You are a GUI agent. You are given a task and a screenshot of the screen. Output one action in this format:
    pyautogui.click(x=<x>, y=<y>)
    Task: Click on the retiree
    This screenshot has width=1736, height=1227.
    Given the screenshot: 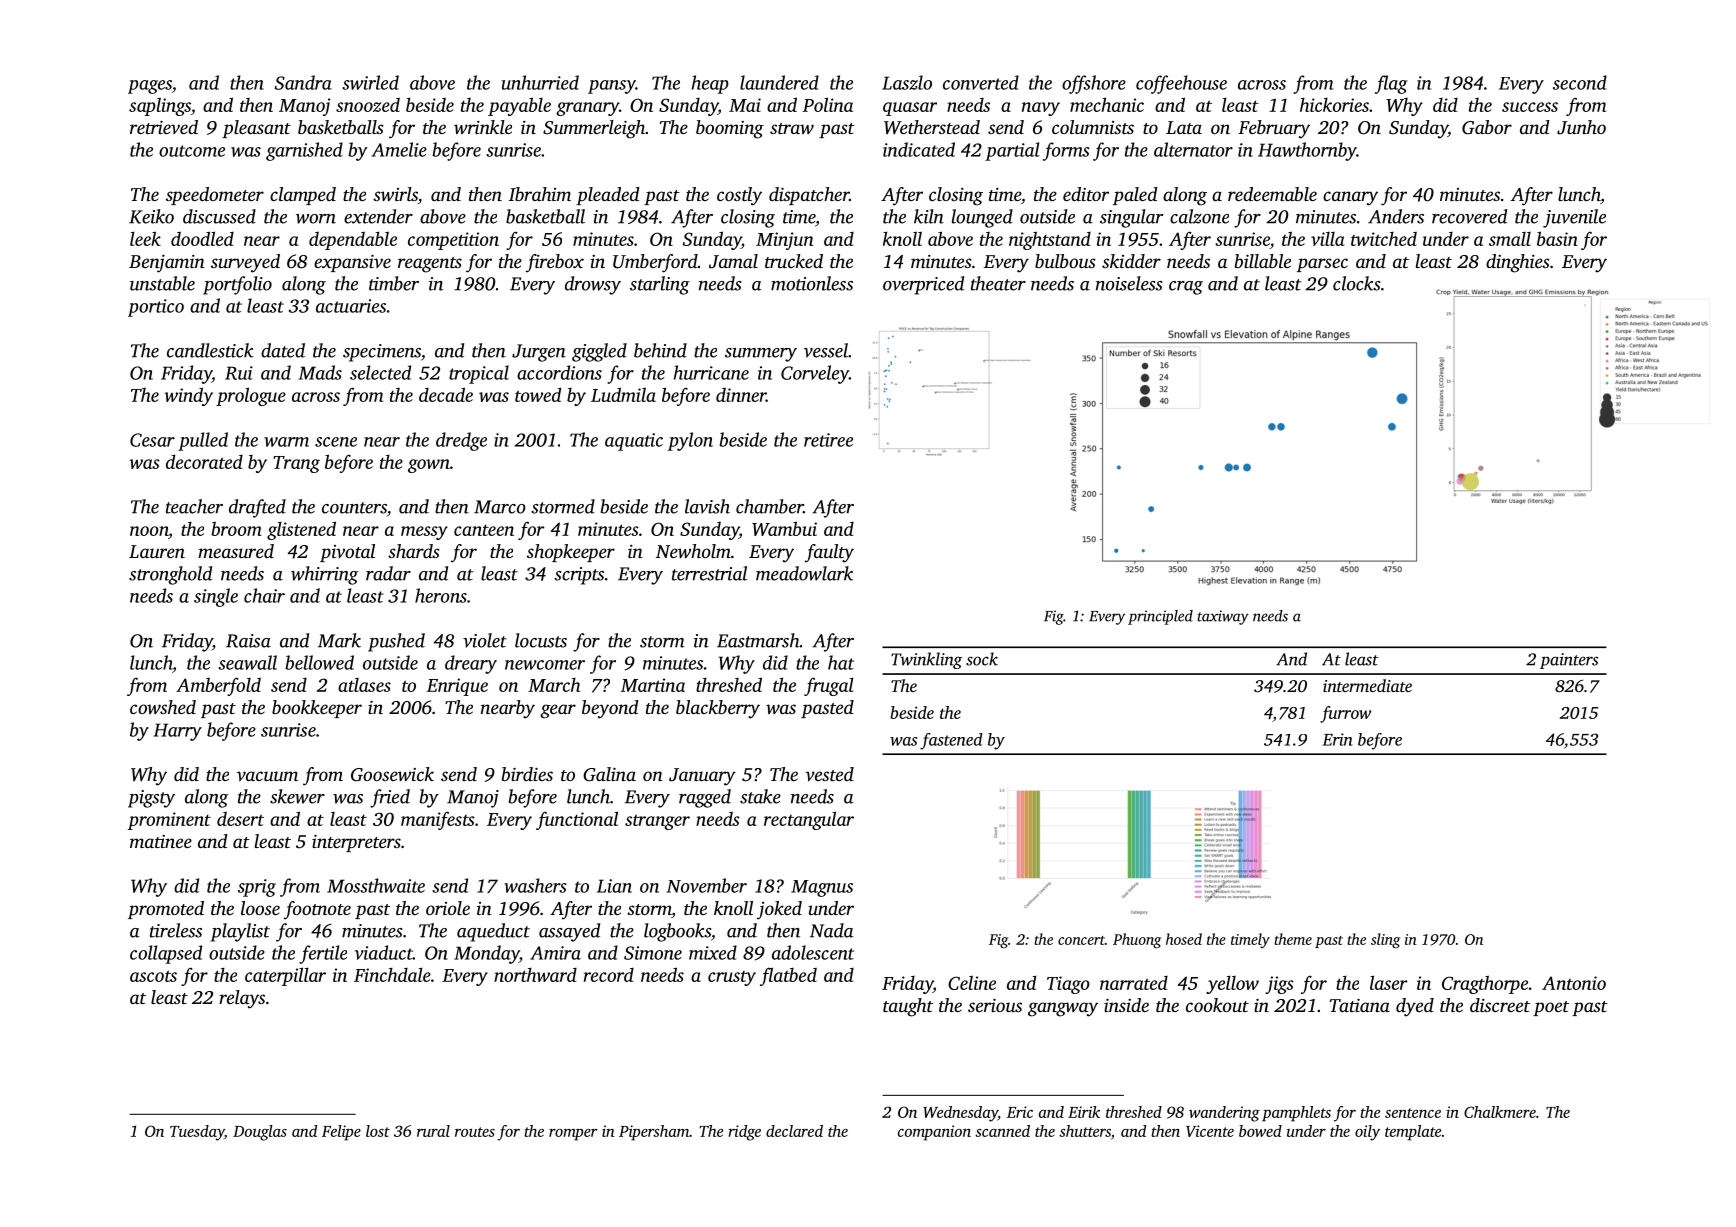 What is the action you would take?
    pyautogui.click(x=828, y=440)
